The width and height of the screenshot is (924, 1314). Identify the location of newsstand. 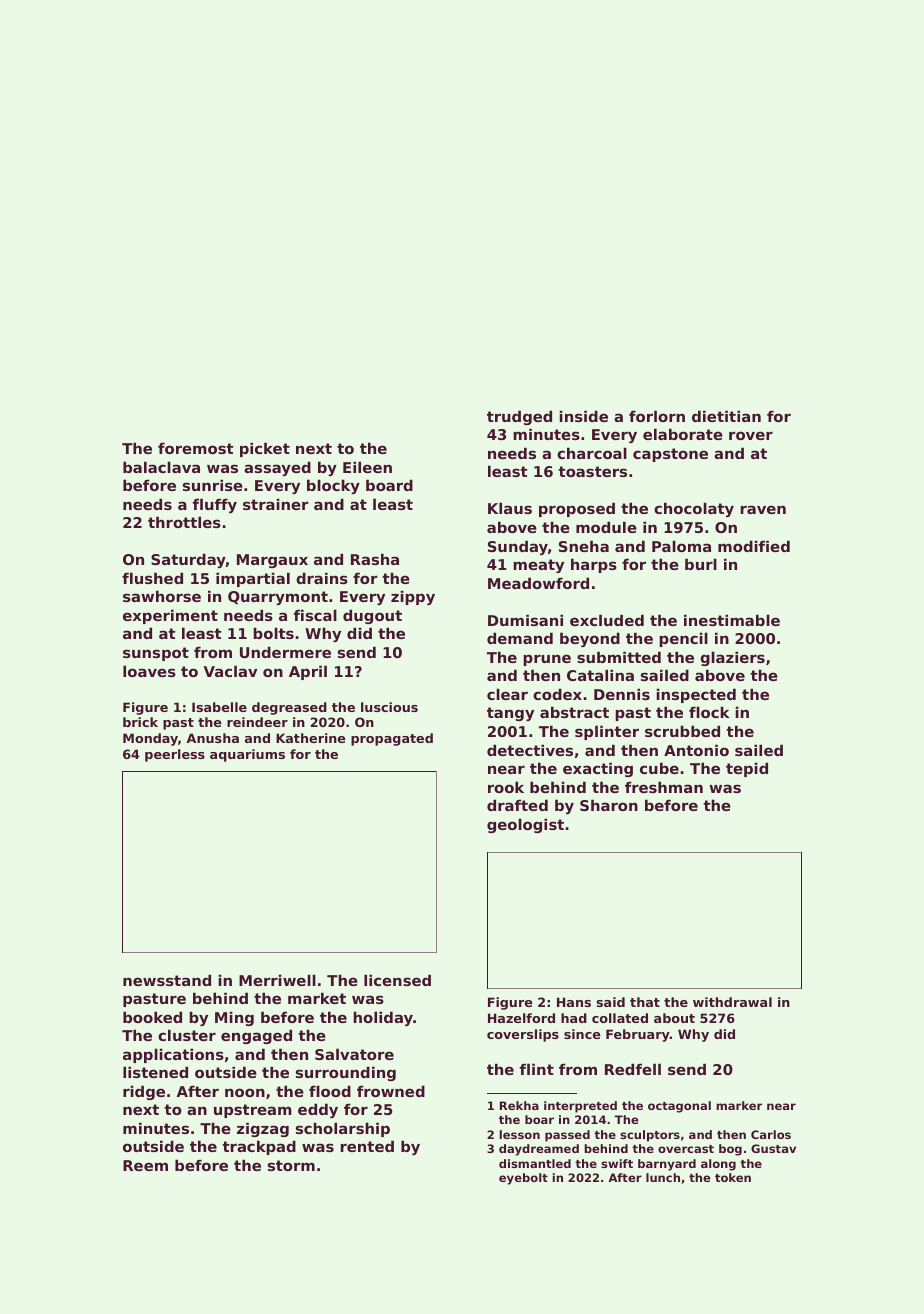
(167, 980).
